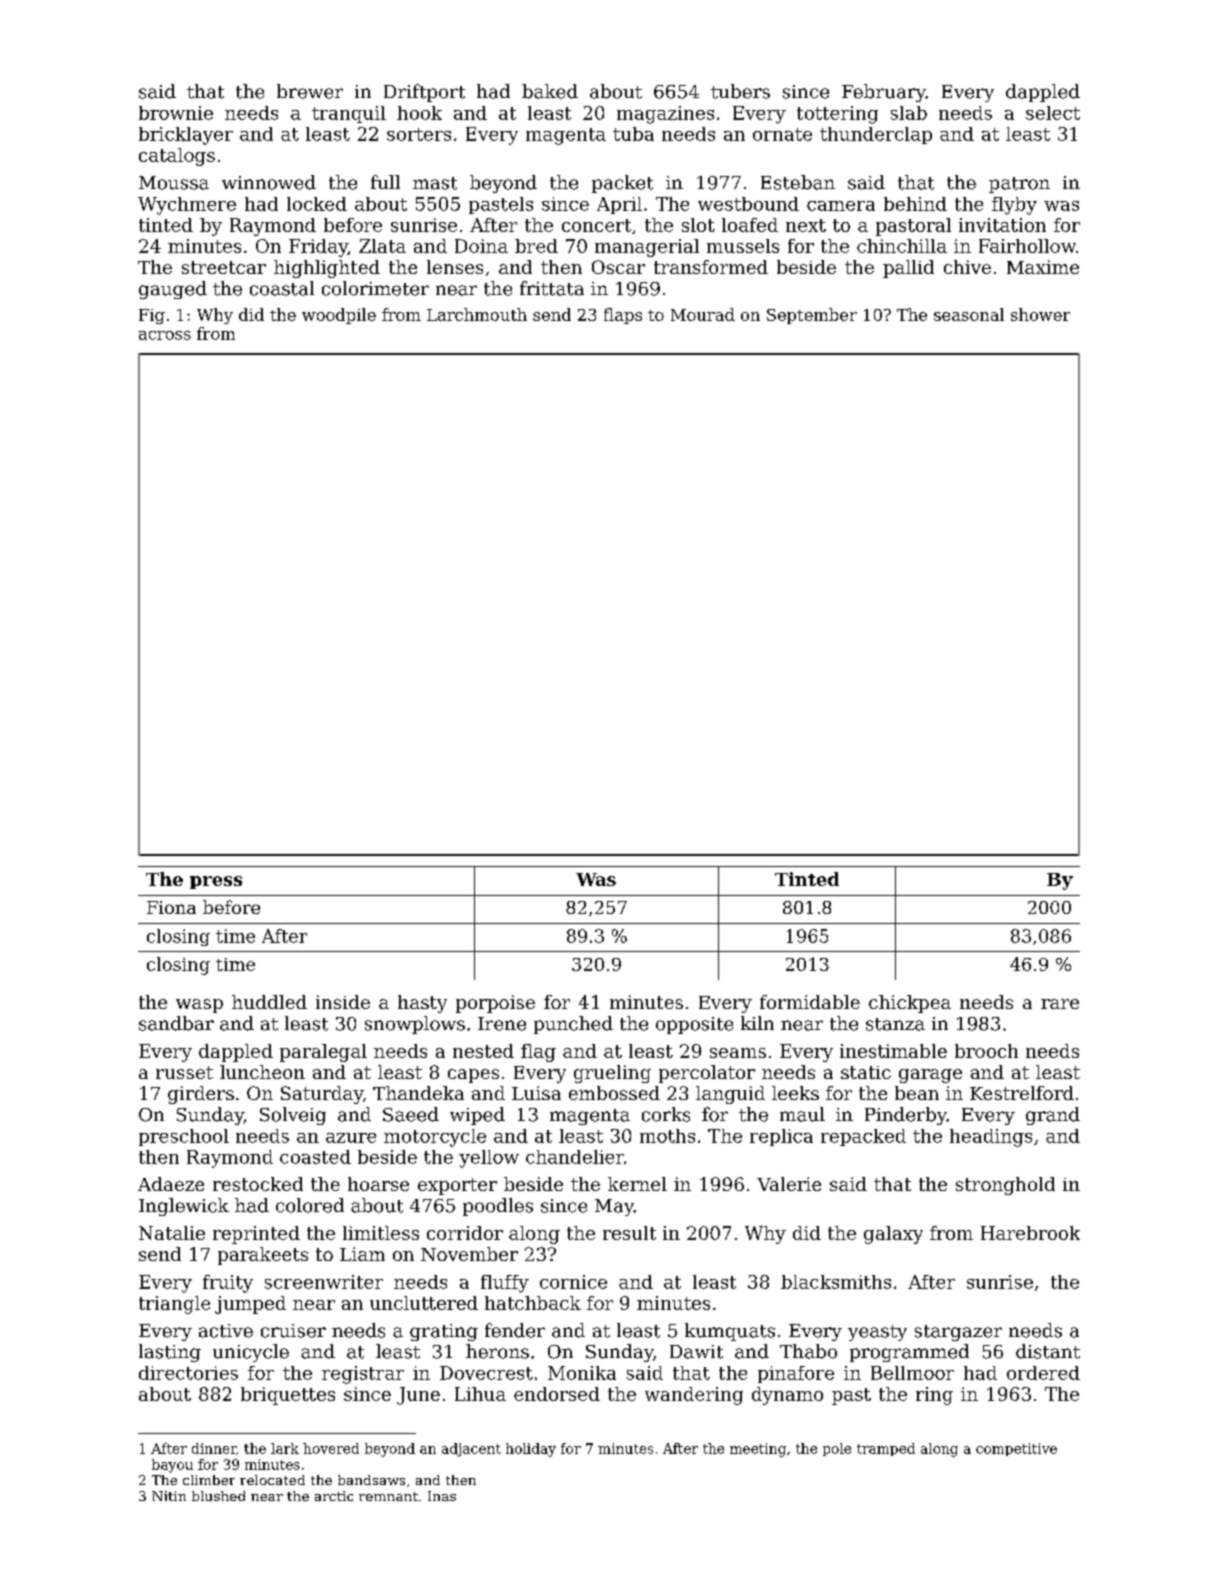 Image resolution: width=1218 pixels, height=1576 pixels. I want to click on Bellmoor, so click(912, 1373).
